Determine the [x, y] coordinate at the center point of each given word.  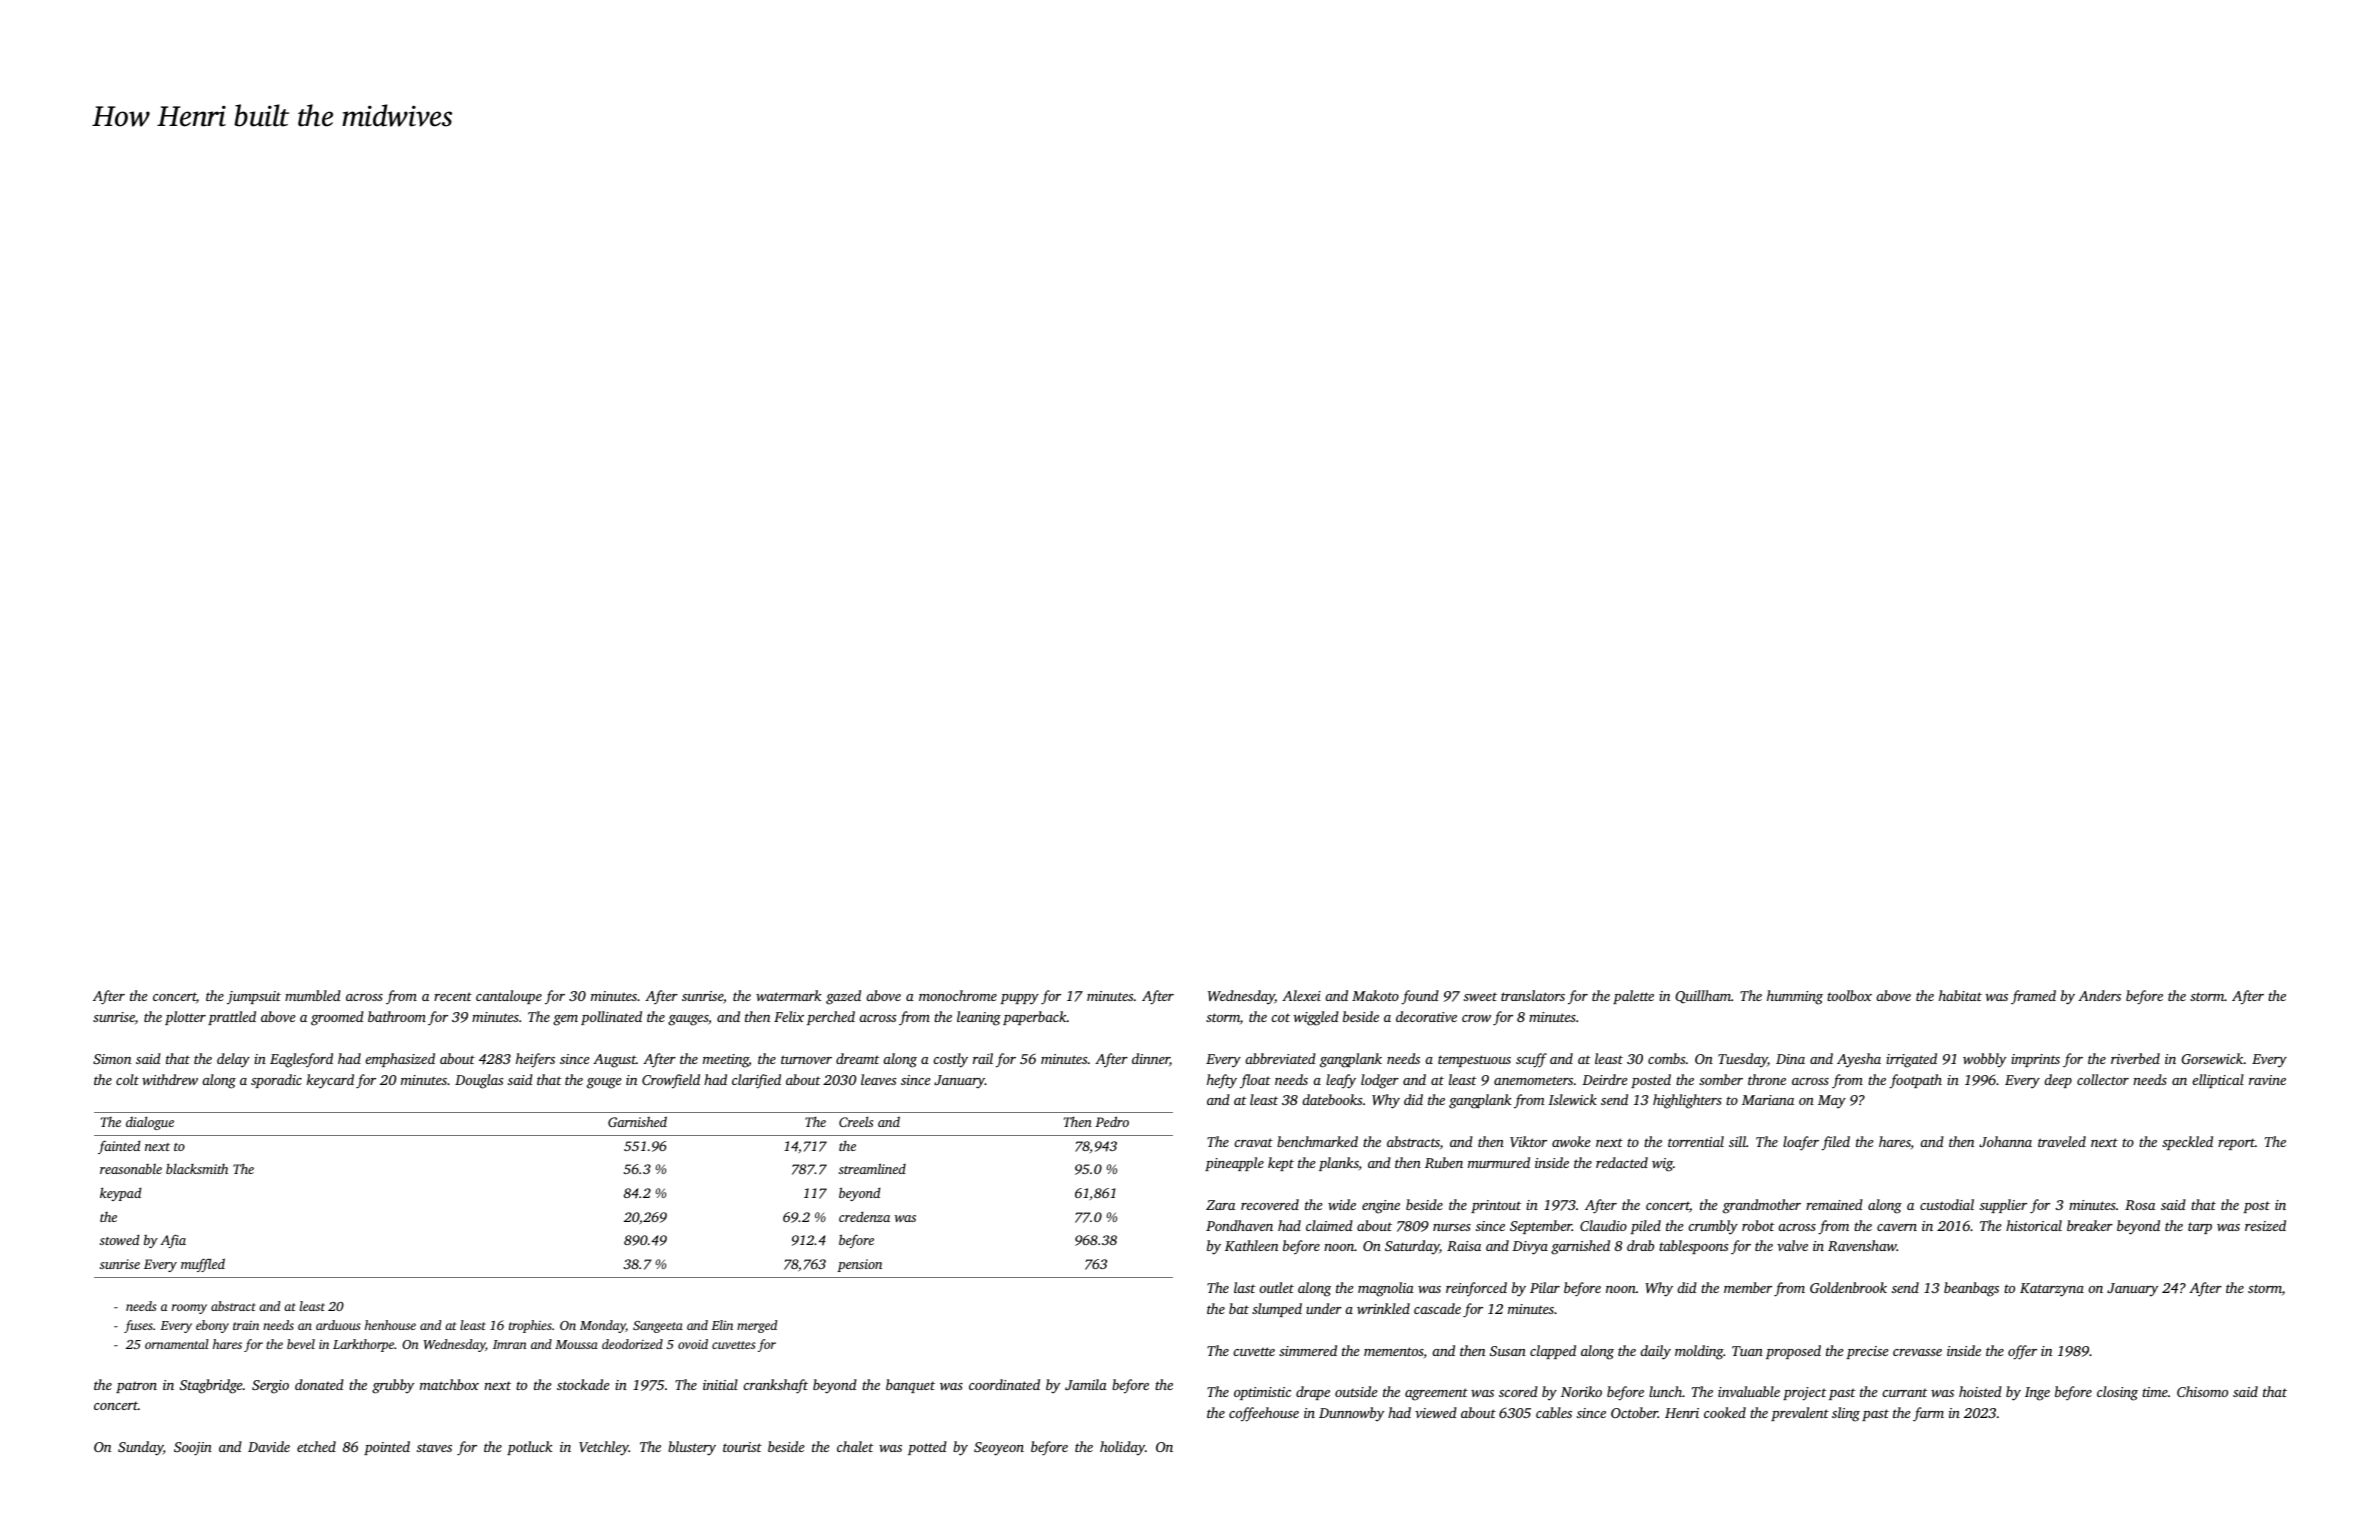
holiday [1122, 1448]
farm [1928, 1414]
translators [1533, 995]
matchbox [449, 1384]
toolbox [1849, 995]
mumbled [313, 995]
